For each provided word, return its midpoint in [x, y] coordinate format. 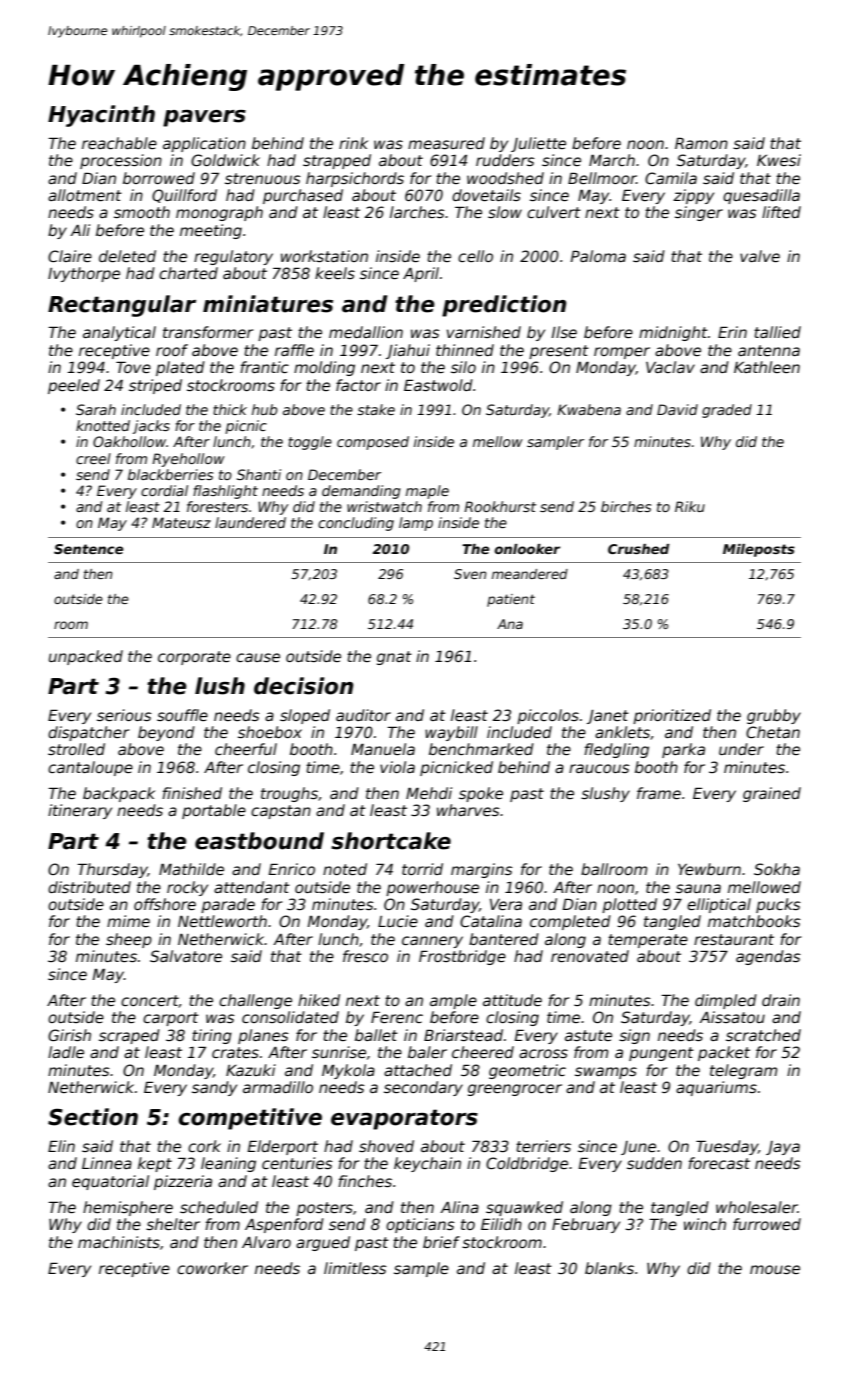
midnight [673, 333]
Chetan [773, 732]
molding [324, 368]
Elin [61, 1146]
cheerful [246, 749]
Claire [70, 256]
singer [699, 213]
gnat [394, 658]
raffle [294, 350]
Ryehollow [188, 460]
